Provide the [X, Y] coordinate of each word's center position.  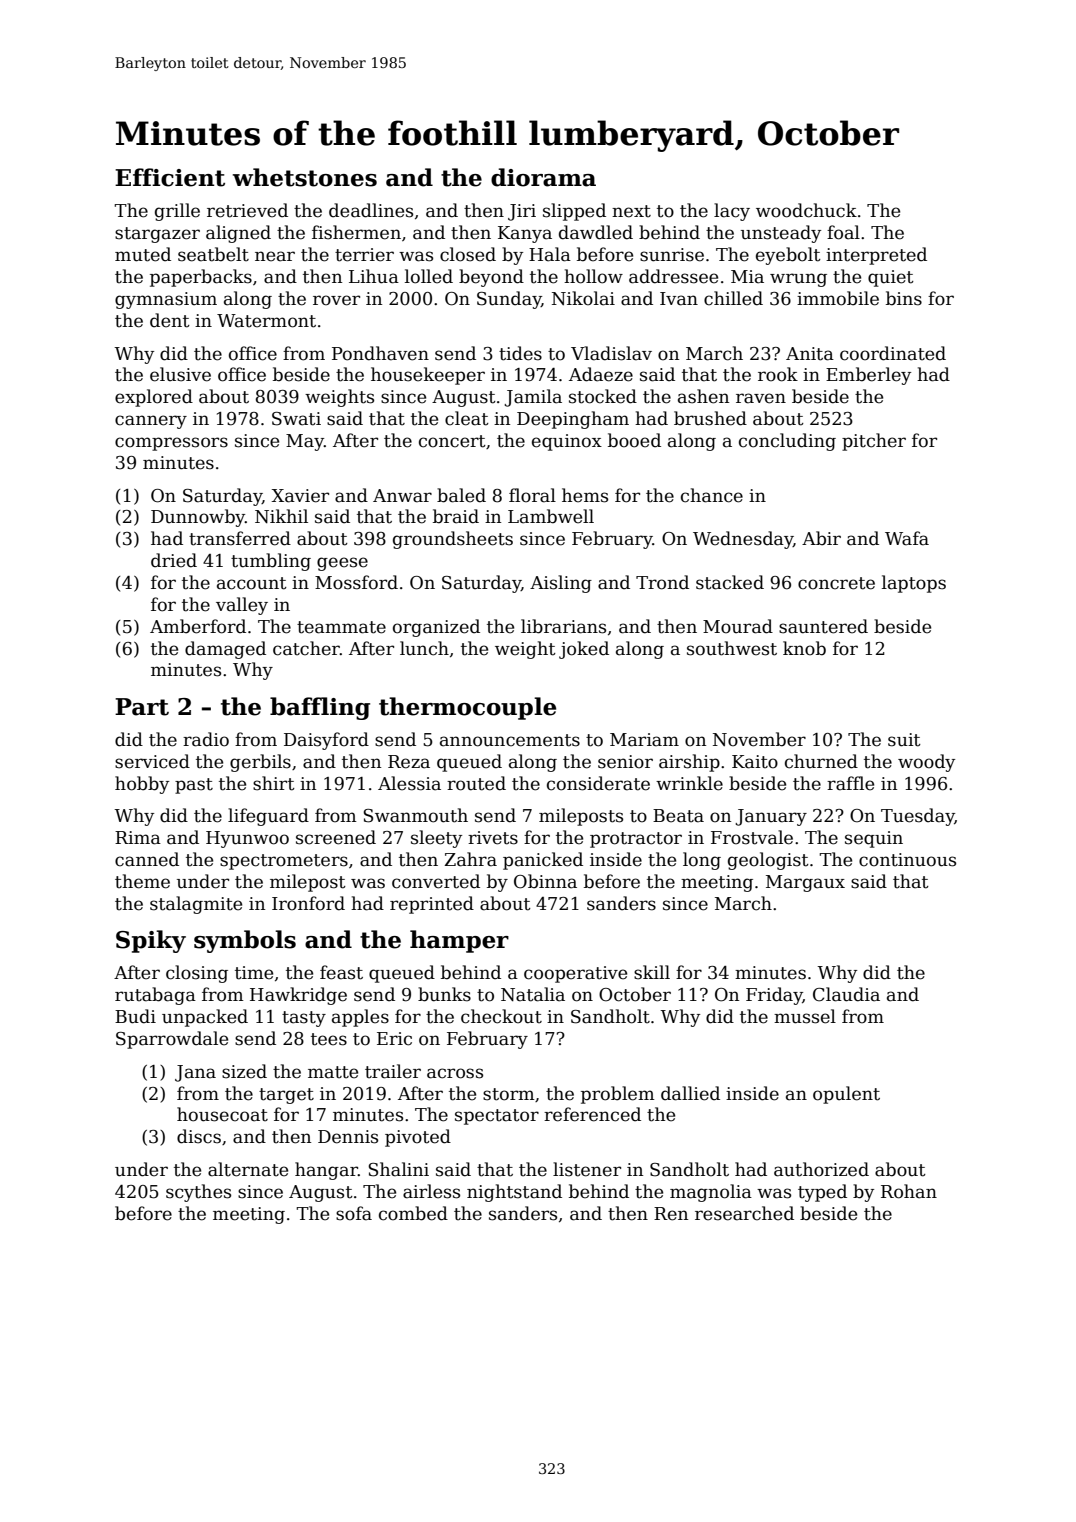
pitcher [874, 442]
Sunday [509, 300]
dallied [690, 1093]
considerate [598, 783]
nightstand [514, 1193]
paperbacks [201, 278]
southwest [732, 648]
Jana [195, 1073]
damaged [225, 650]
